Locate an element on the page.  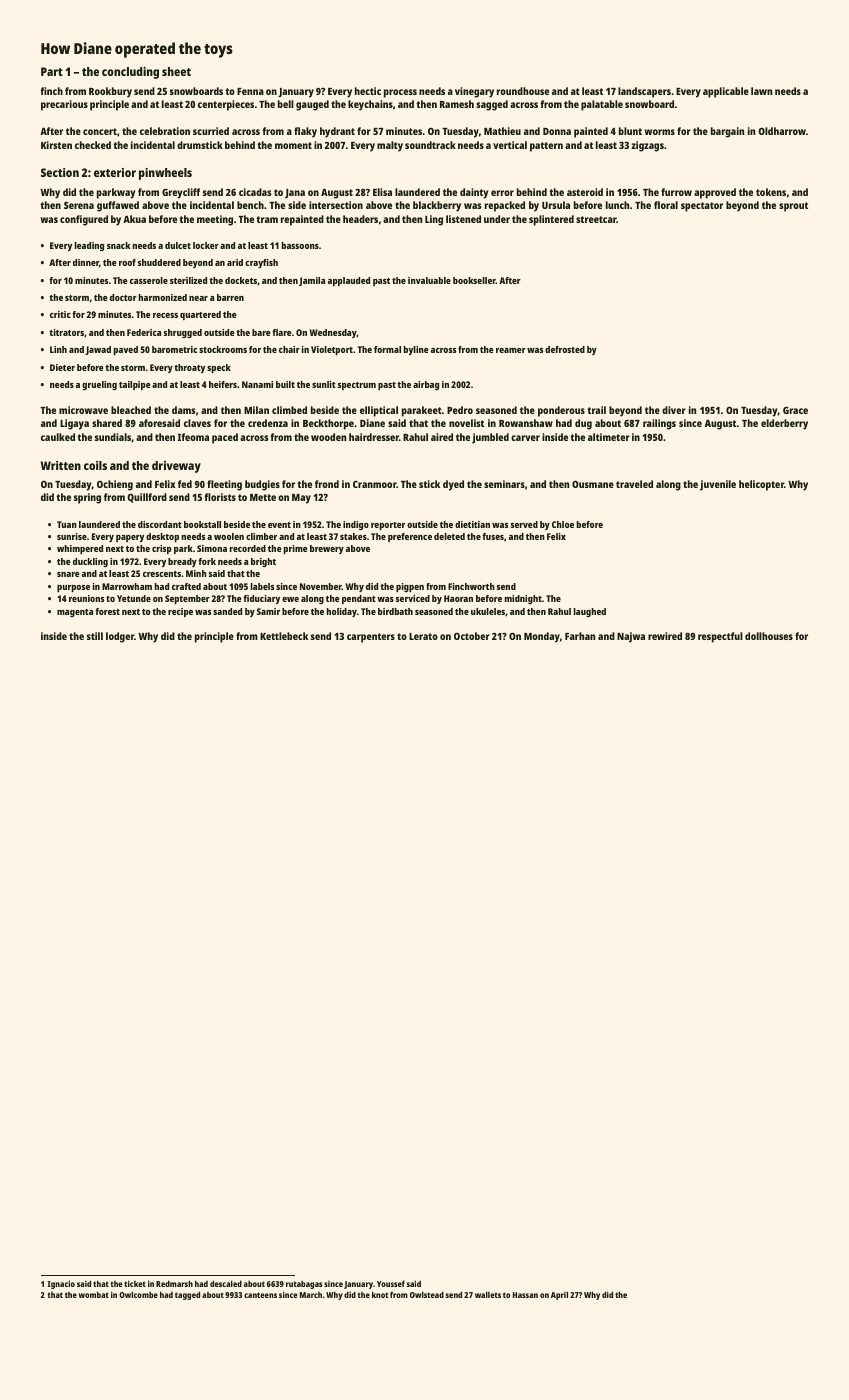
wallets is located at coordinates (488, 1294).
